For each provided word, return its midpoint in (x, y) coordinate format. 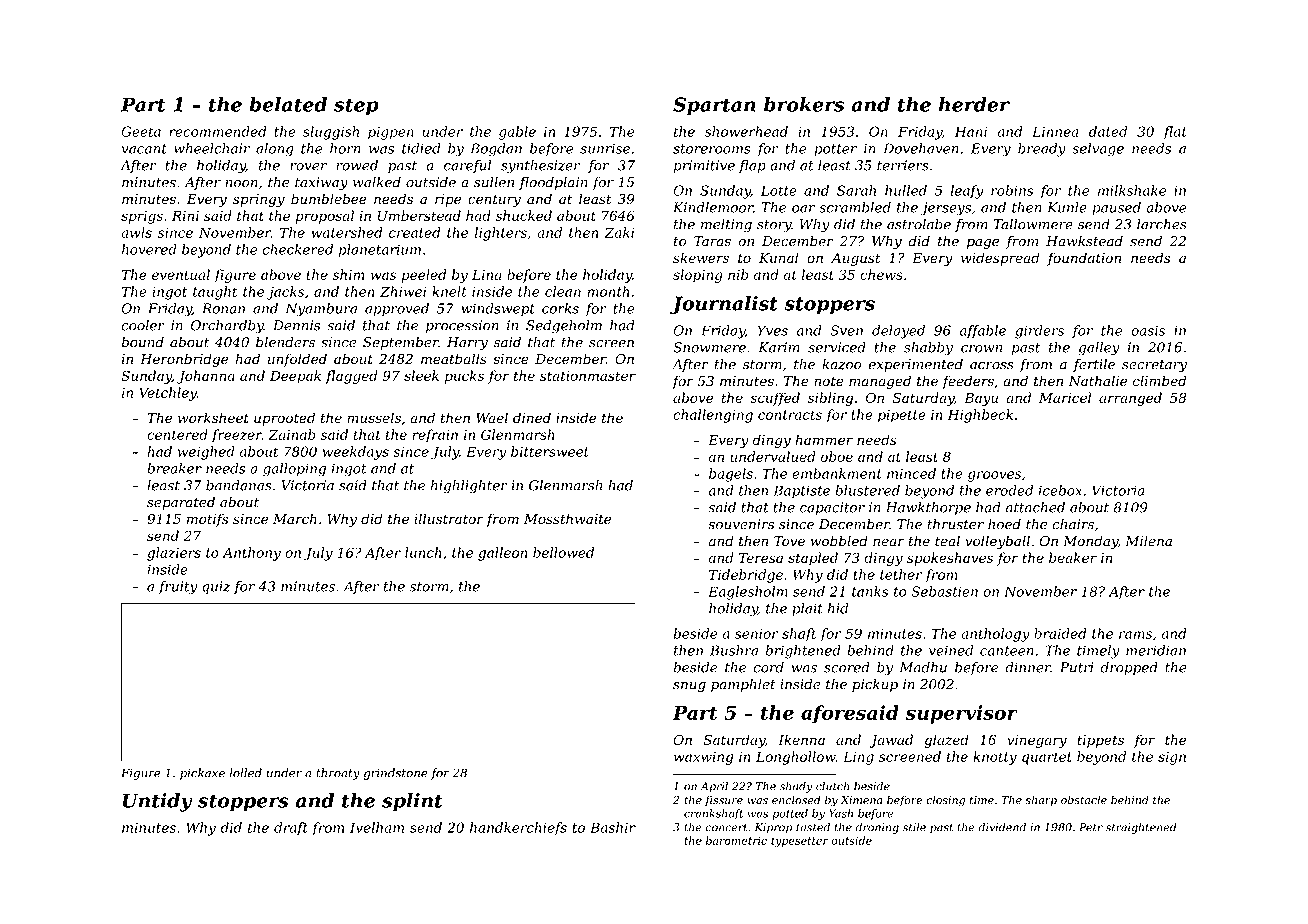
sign (1172, 758)
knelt (449, 291)
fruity (178, 588)
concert (727, 828)
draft (291, 829)
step (356, 107)
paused (1116, 208)
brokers (804, 104)
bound (143, 342)
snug (689, 687)
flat (1175, 133)
